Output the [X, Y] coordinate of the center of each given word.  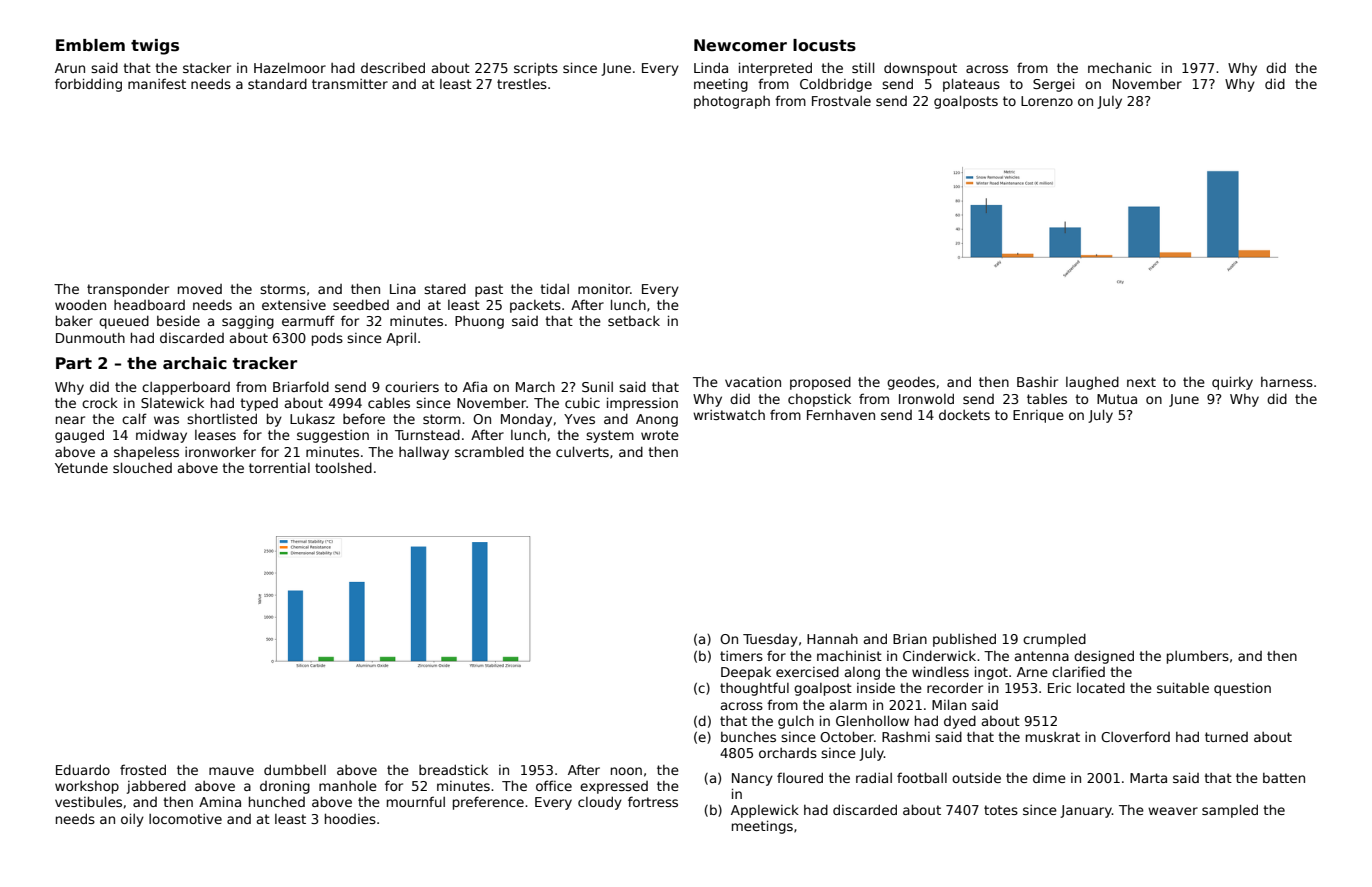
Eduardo [83, 769]
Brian [910, 639]
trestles [522, 84]
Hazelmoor [290, 67]
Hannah [832, 639]
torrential [279, 468]
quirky [1232, 383]
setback [634, 321]
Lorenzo [1047, 101]
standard [277, 83]
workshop [87, 787]
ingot [991, 673]
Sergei [1053, 85]
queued [124, 322]
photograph [732, 102]
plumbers [1198, 657]
